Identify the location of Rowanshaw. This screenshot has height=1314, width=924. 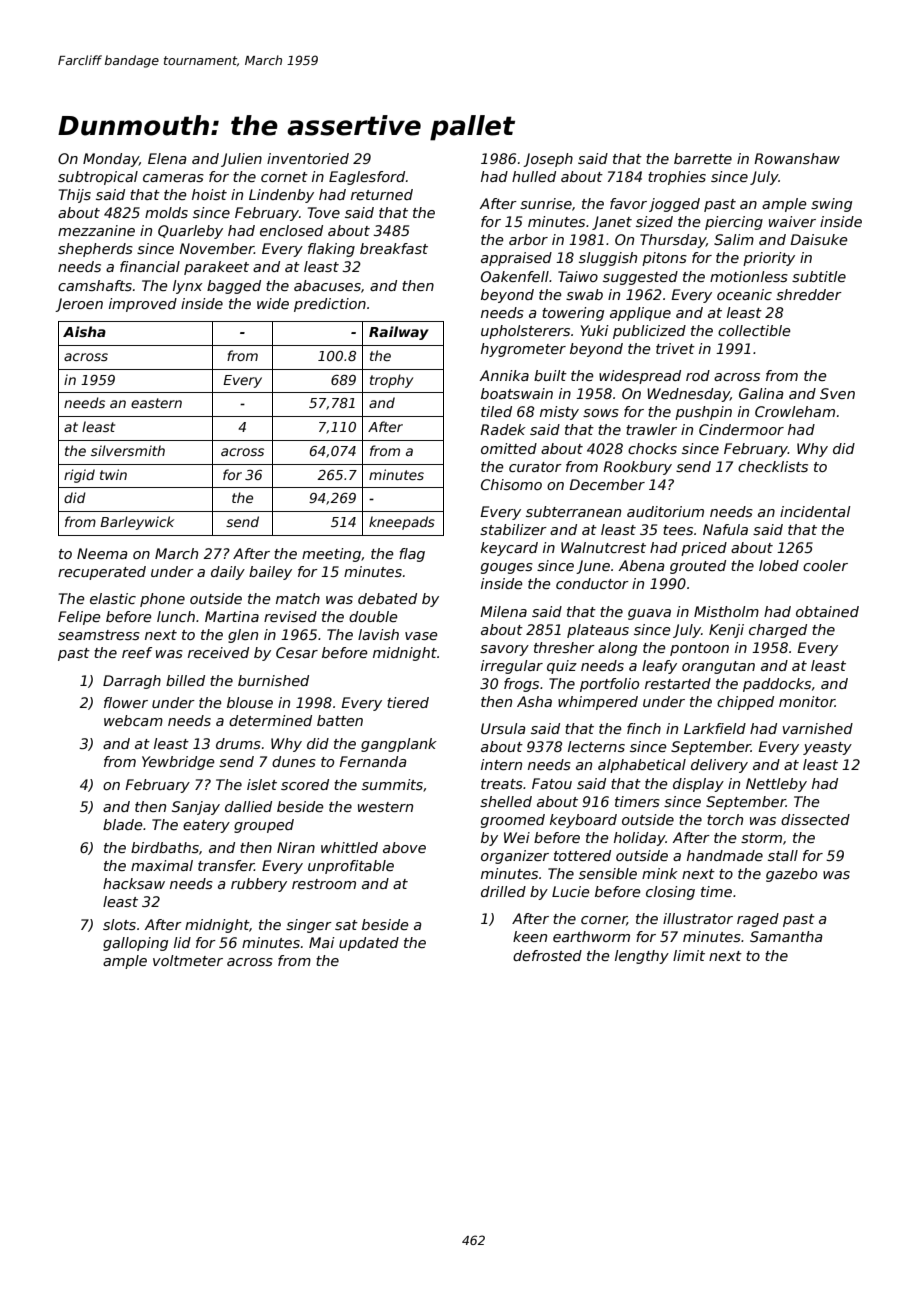
(797, 158).
